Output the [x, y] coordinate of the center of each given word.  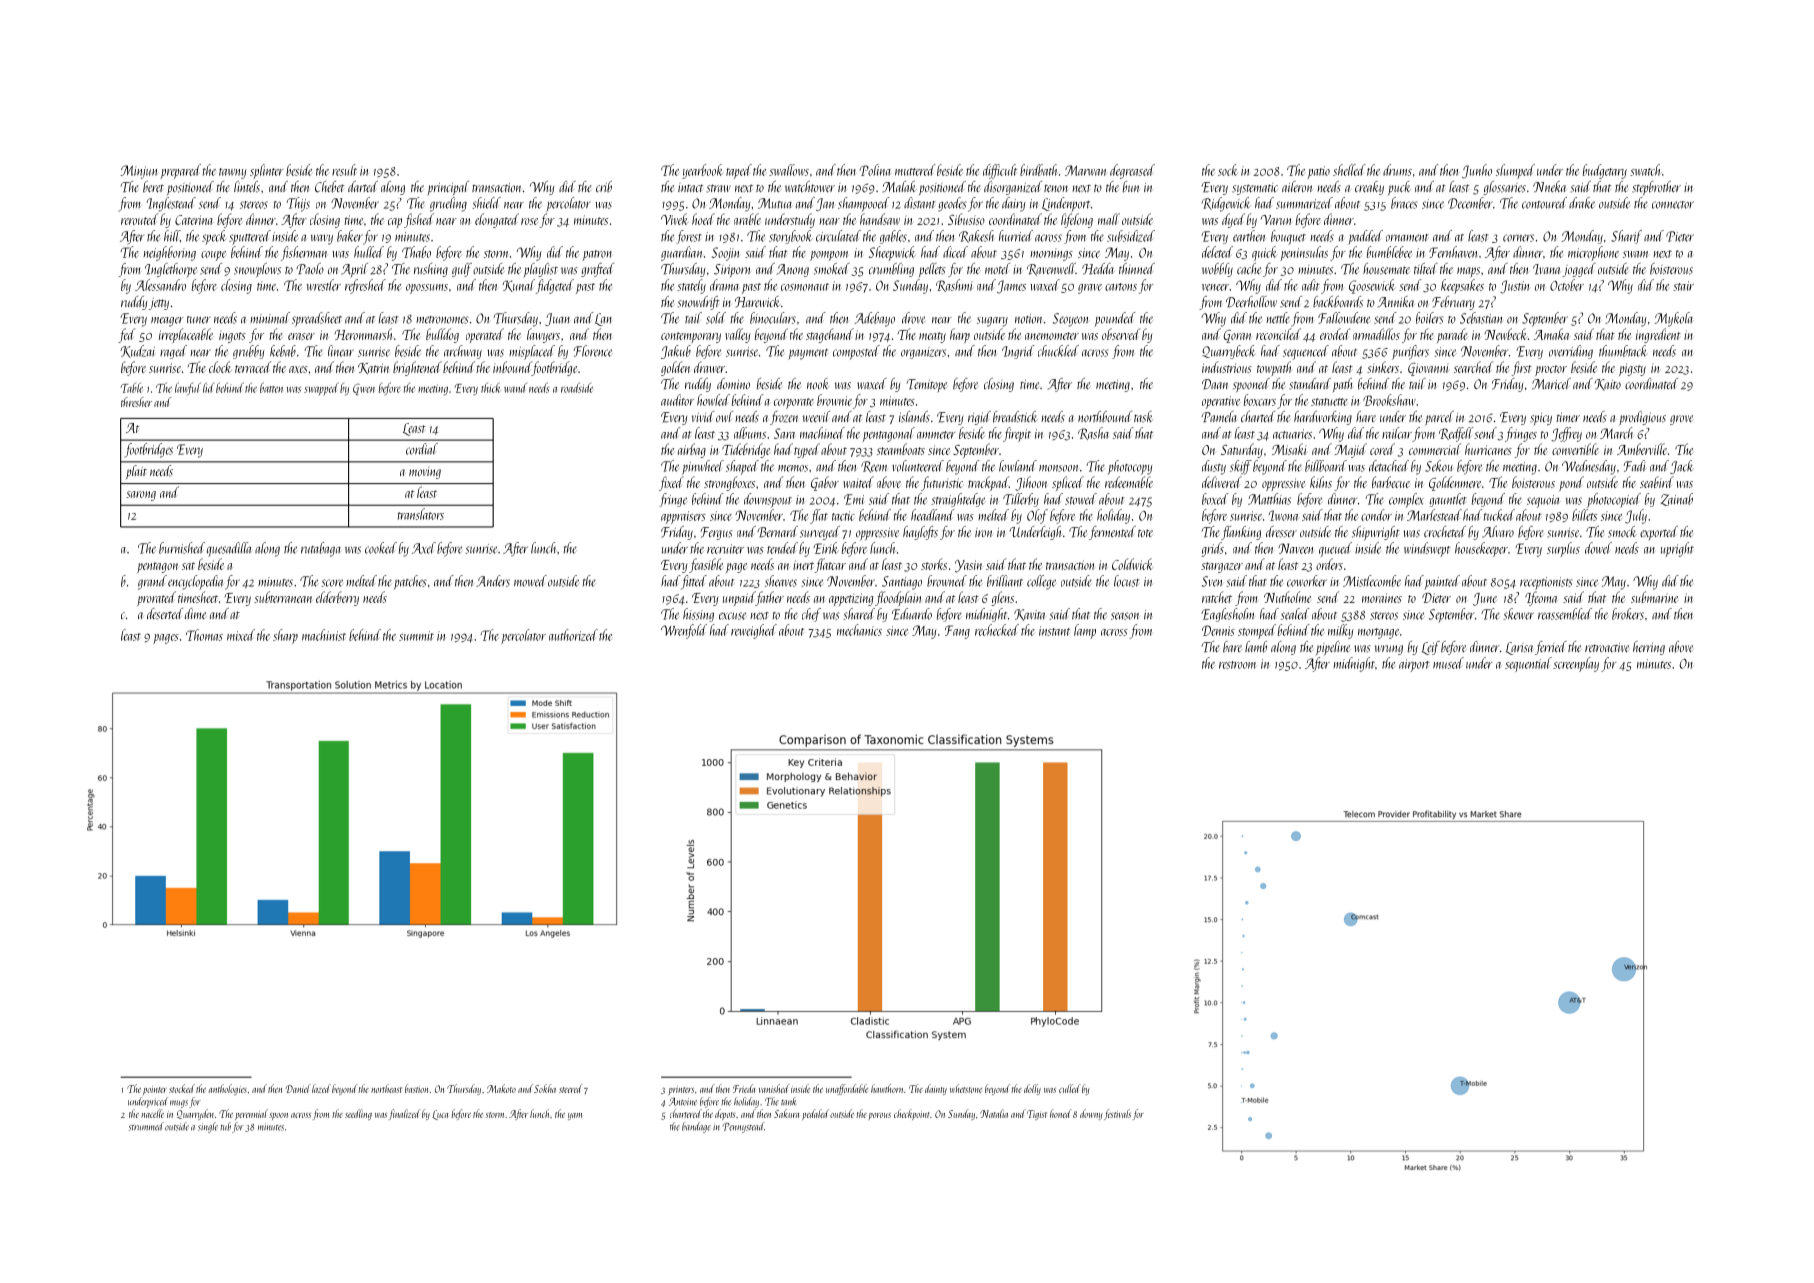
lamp [1085, 631]
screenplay [1576, 664]
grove [1681, 420]
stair [1683, 286]
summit [416, 636]
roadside [577, 387]
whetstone [966, 1088]
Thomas [204, 635]
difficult [1000, 171]
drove [913, 318]
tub [225, 1126]
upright [1677, 549]
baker [350, 236]
